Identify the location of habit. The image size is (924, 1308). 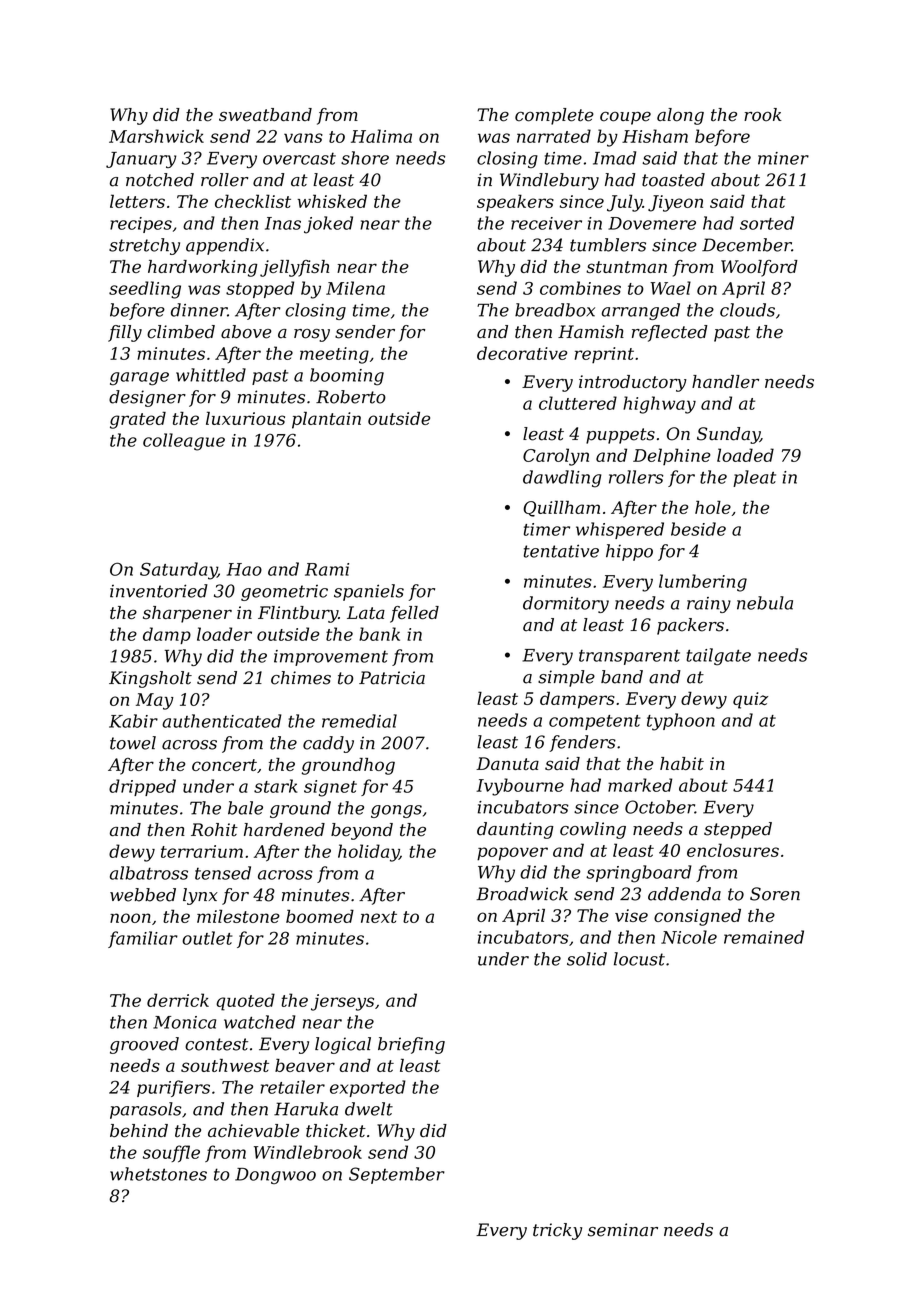
(682, 763).
